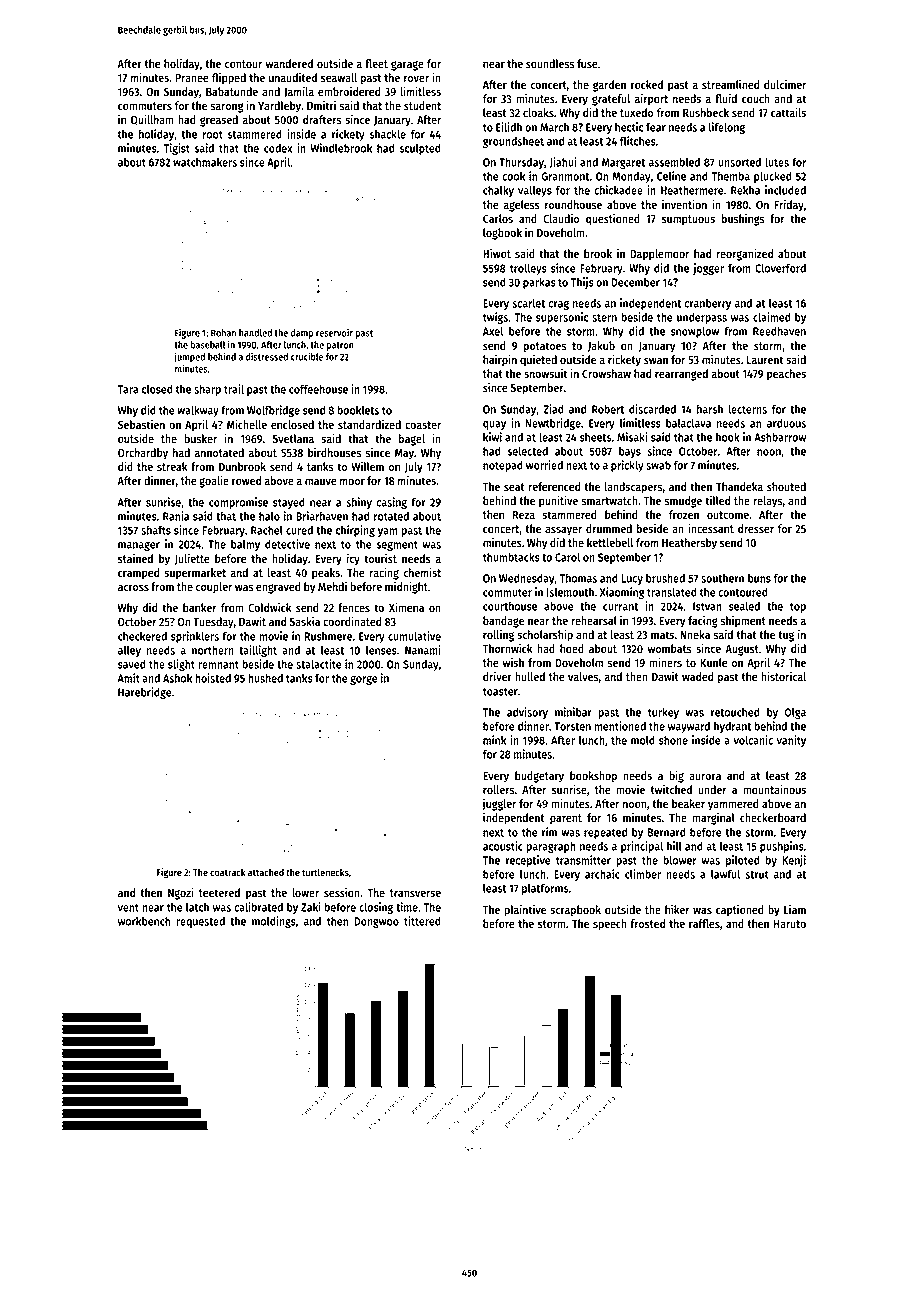 The image size is (924, 1308). I want to click on watchmakers, so click(205, 162).
